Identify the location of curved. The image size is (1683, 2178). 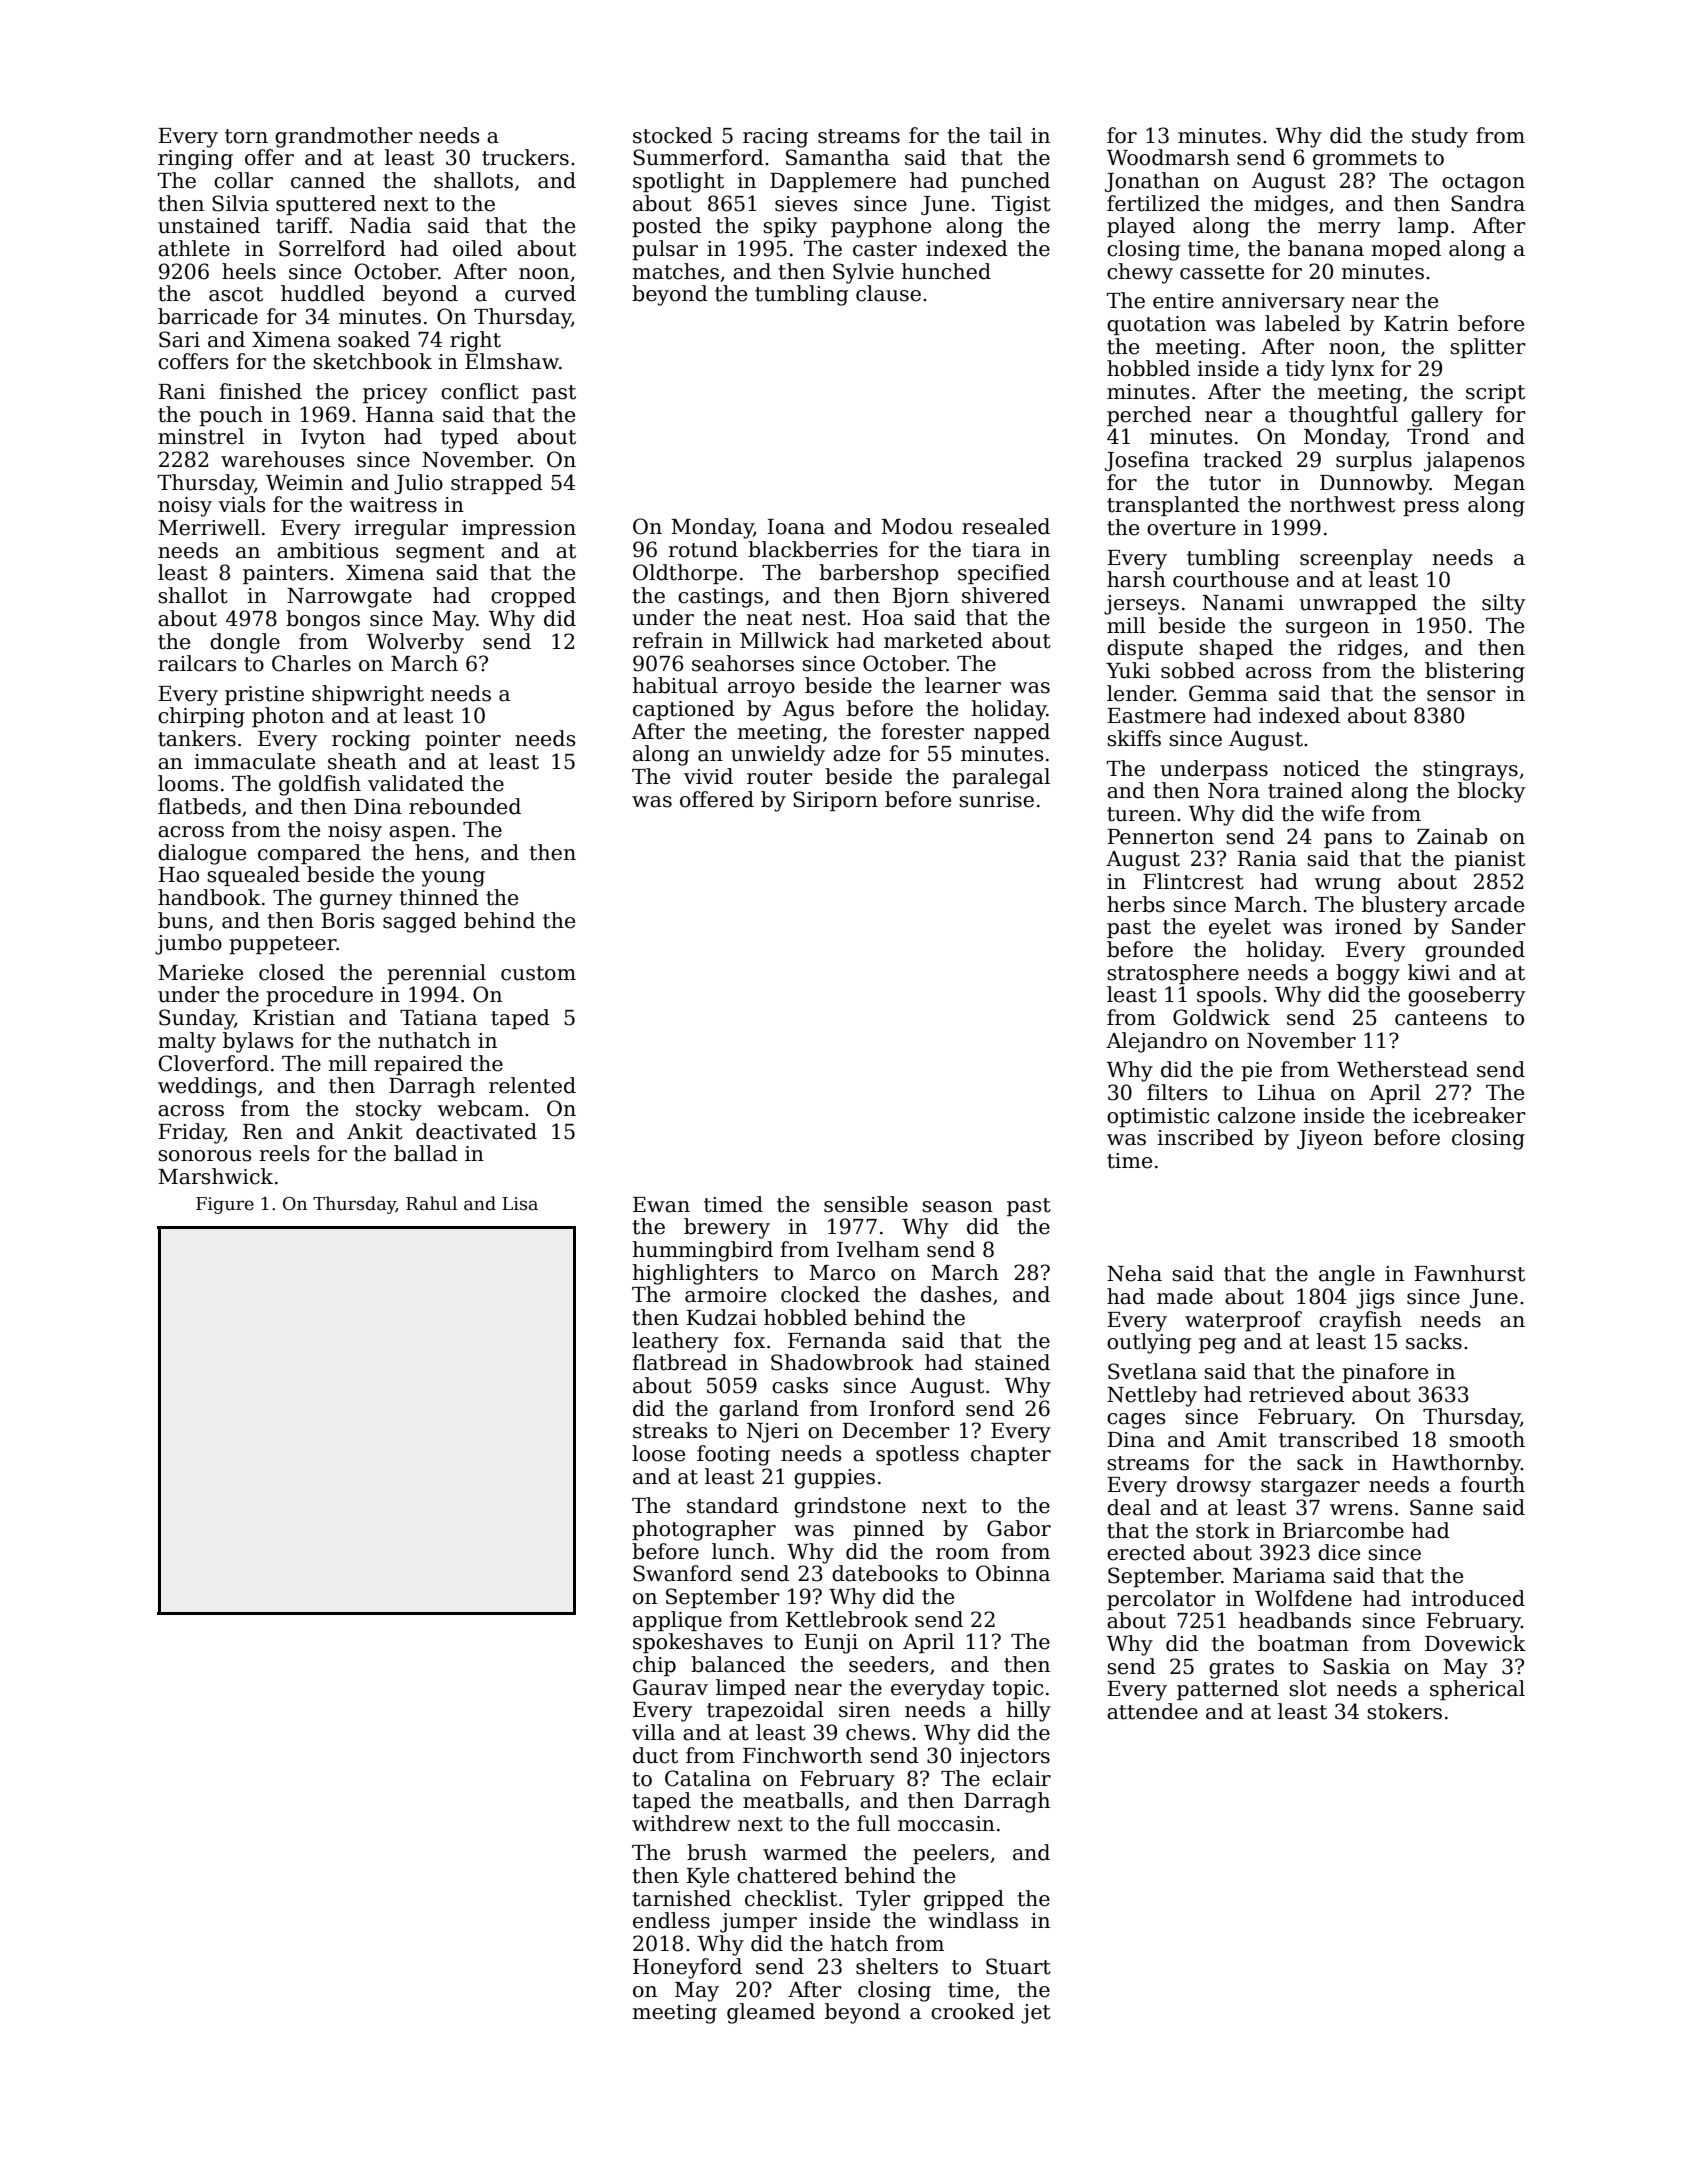
(540, 293).
